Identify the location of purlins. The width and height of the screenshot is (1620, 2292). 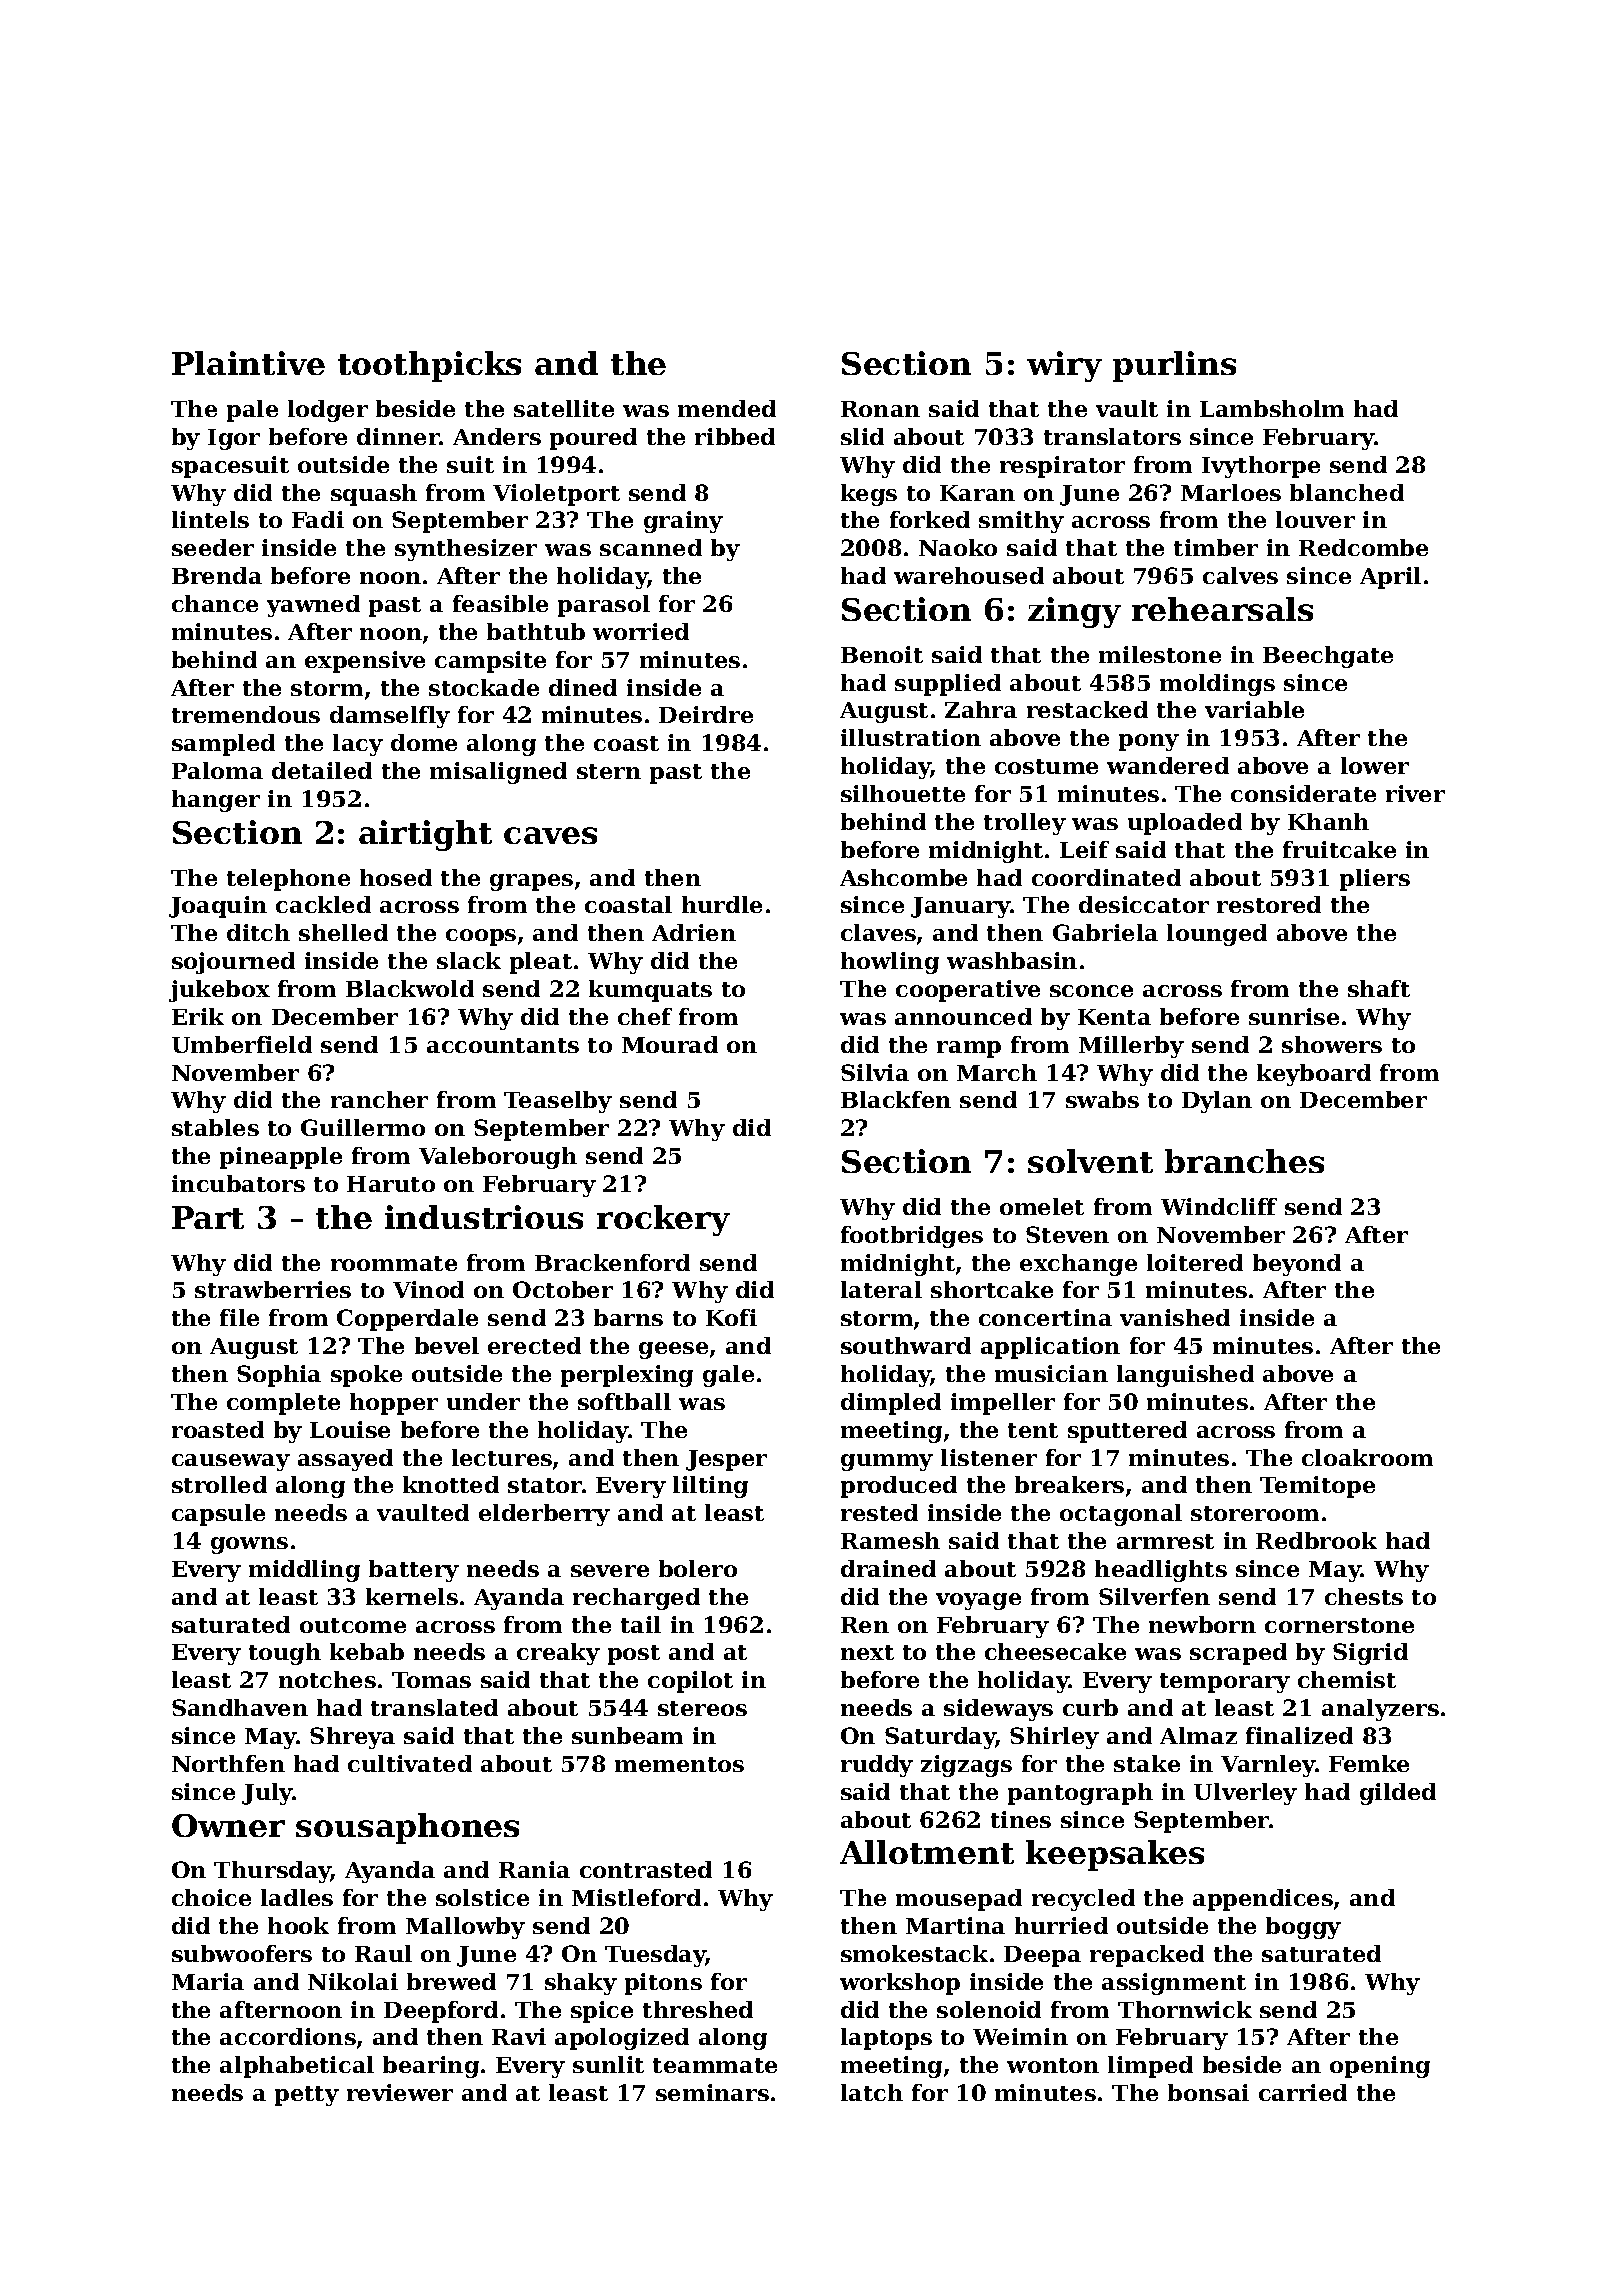
(1174, 366).
